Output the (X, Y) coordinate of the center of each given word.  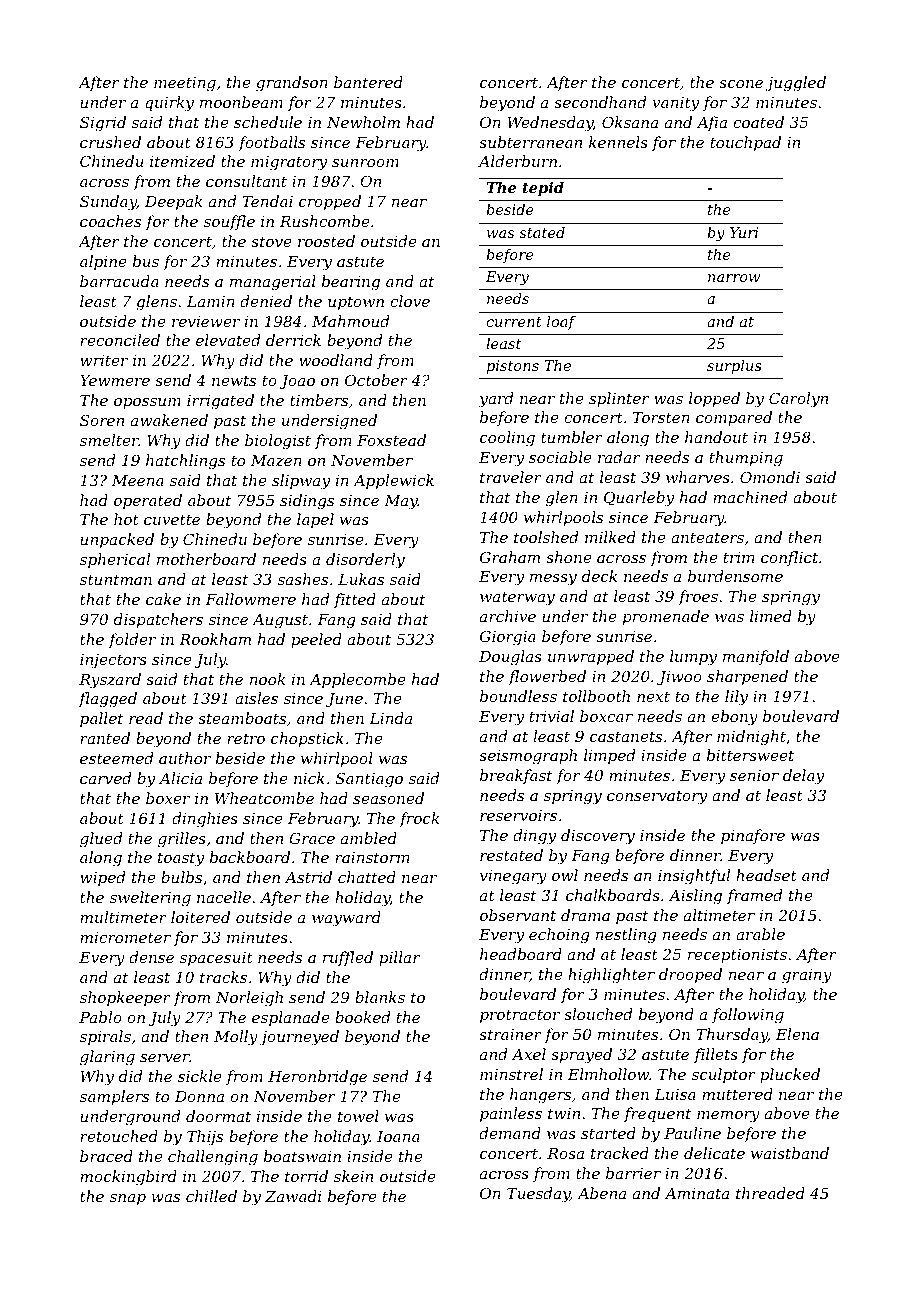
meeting (185, 84)
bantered (368, 82)
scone (741, 84)
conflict (789, 558)
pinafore (753, 836)
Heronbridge (317, 1078)
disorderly (365, 561)
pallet (102, 719)
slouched (598, 1014)
